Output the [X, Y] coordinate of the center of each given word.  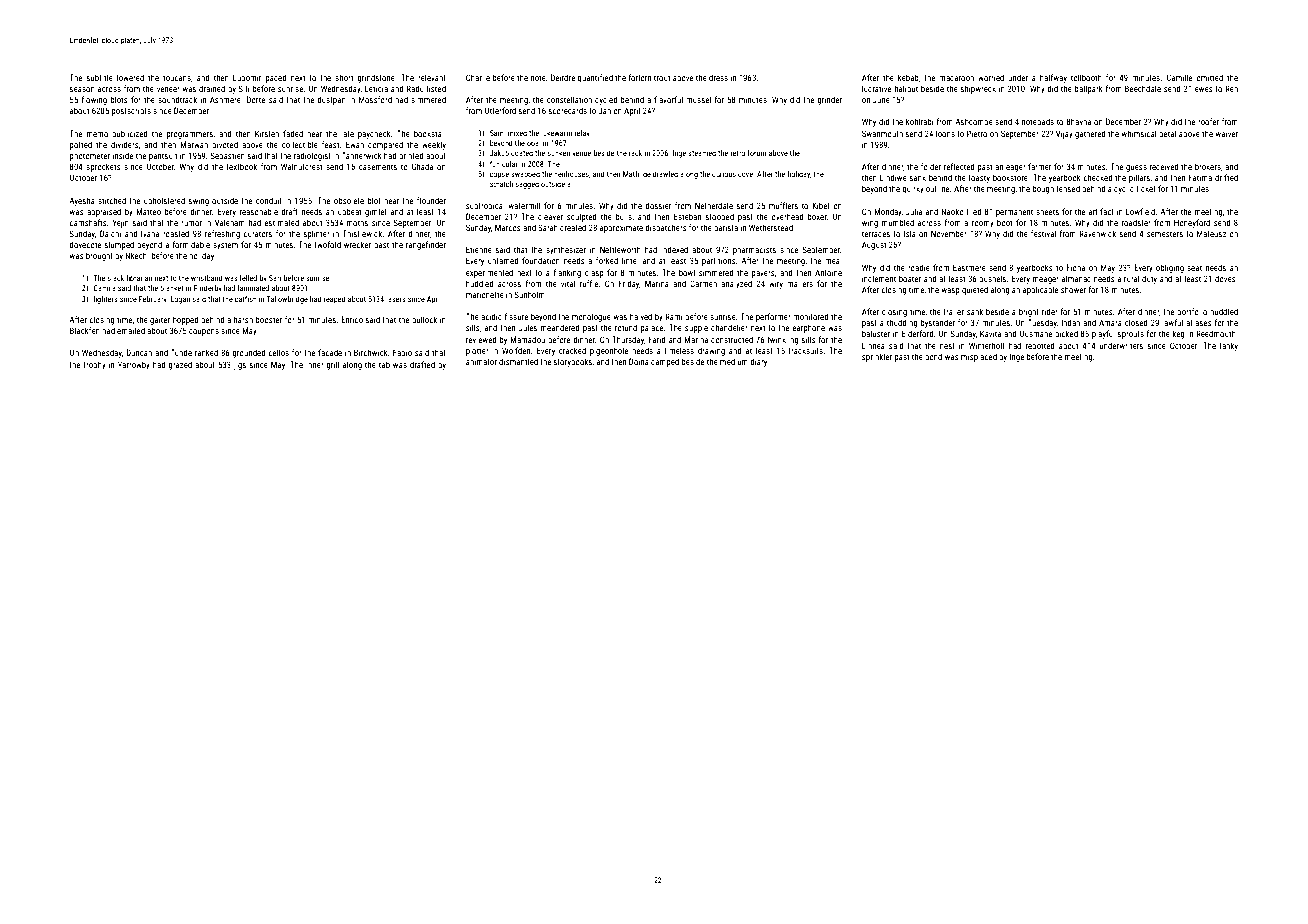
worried [991, 77]
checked [1098, 177]
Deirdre [563, 77]
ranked [206, 352]
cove [745, 174]
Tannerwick [362, 155]
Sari [275, 278]
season [82, 89]
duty [1149, 279]
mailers [800, 283]
